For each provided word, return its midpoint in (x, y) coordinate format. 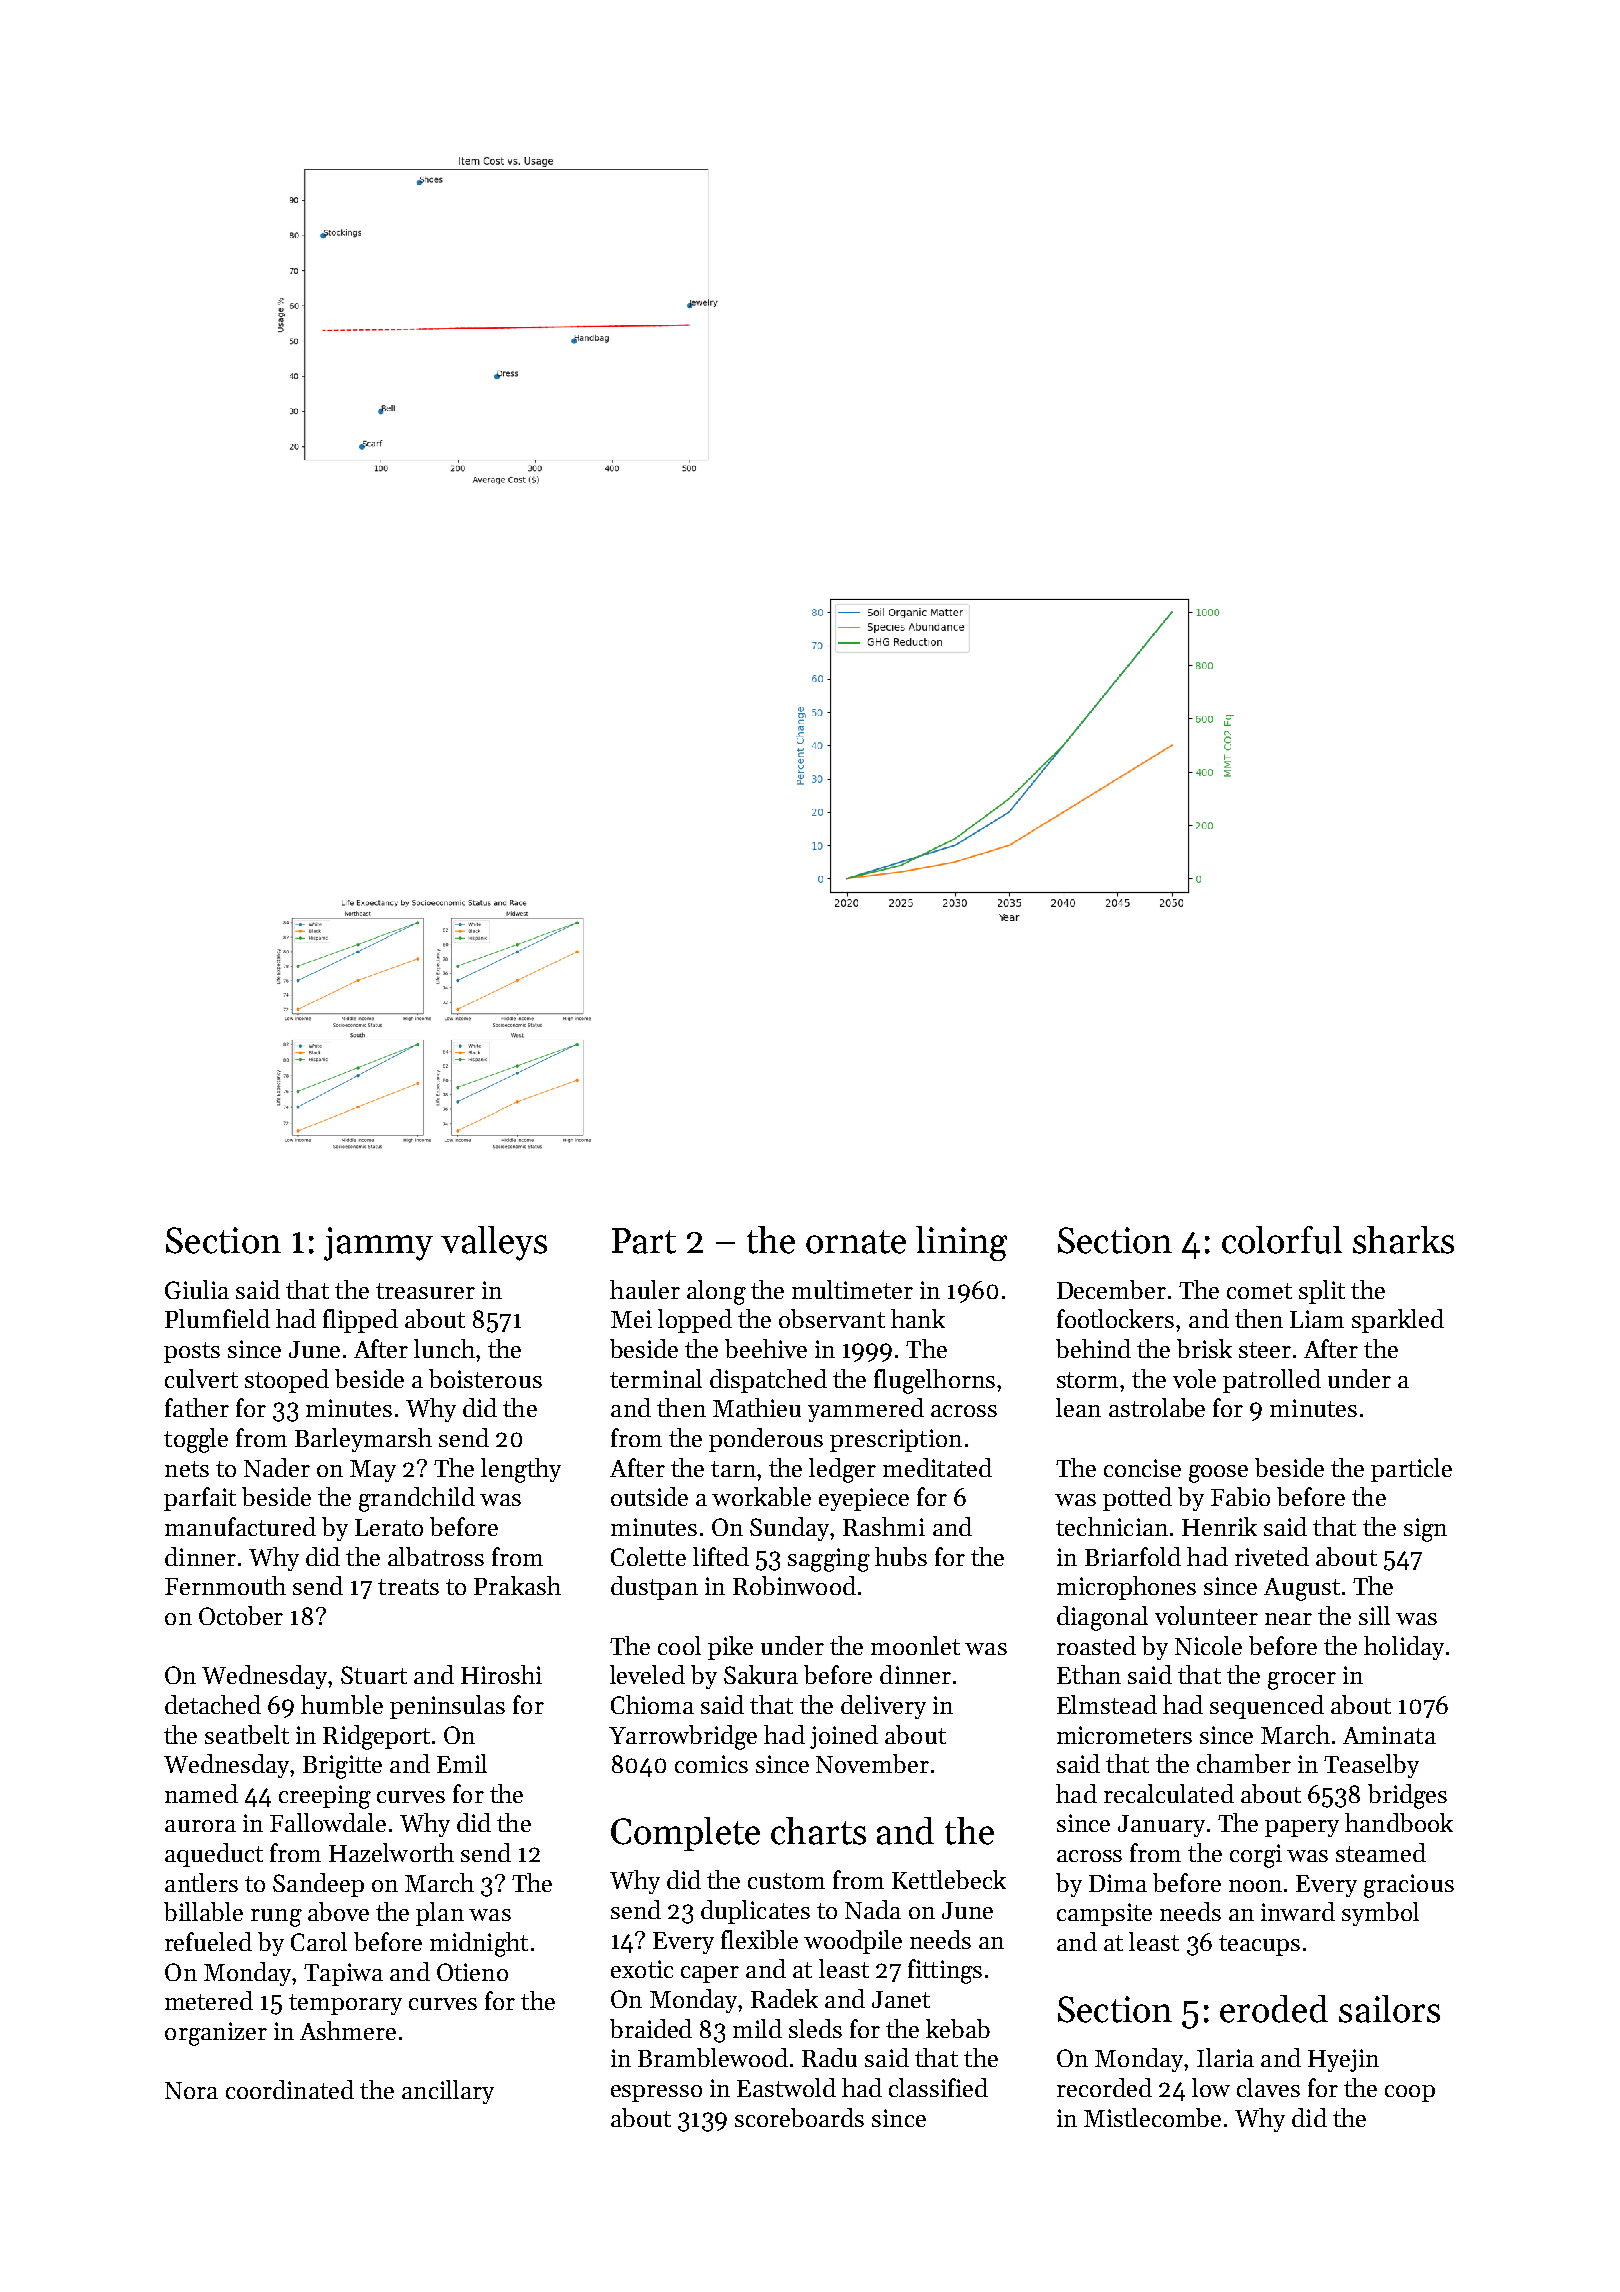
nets (187, 1469)
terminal (656, 1378)
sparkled (1398, 1321)
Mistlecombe (1152, 2117)
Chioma (652, 1704)
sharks (1403, 1240)
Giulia (197, 1289)
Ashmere (348, 2030)
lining (961, 1243)
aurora (200, 1826)
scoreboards (799, 2117)
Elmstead (1107, 1704)
